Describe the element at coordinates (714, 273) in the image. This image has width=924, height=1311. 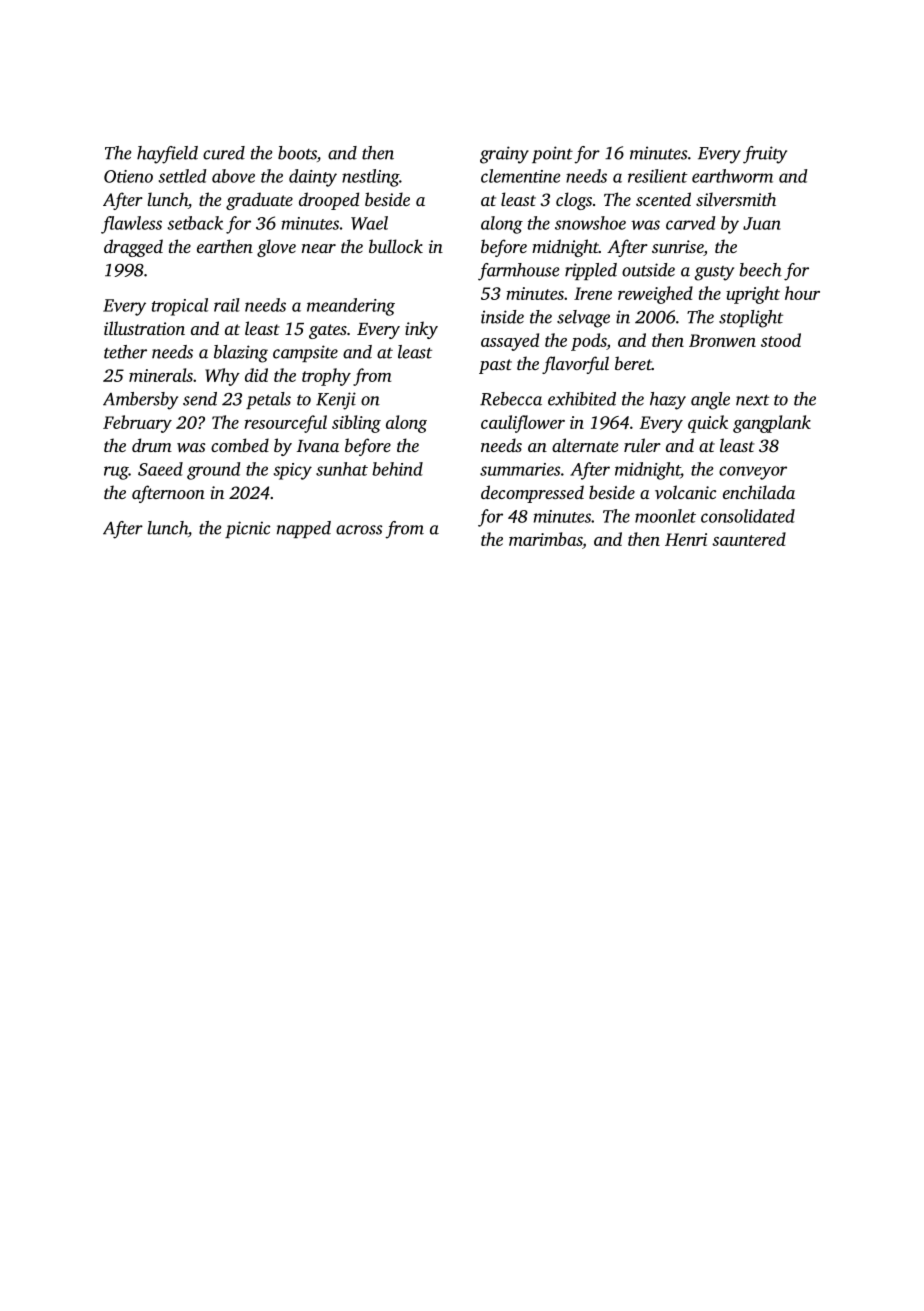
I see `gusty` at that location.
